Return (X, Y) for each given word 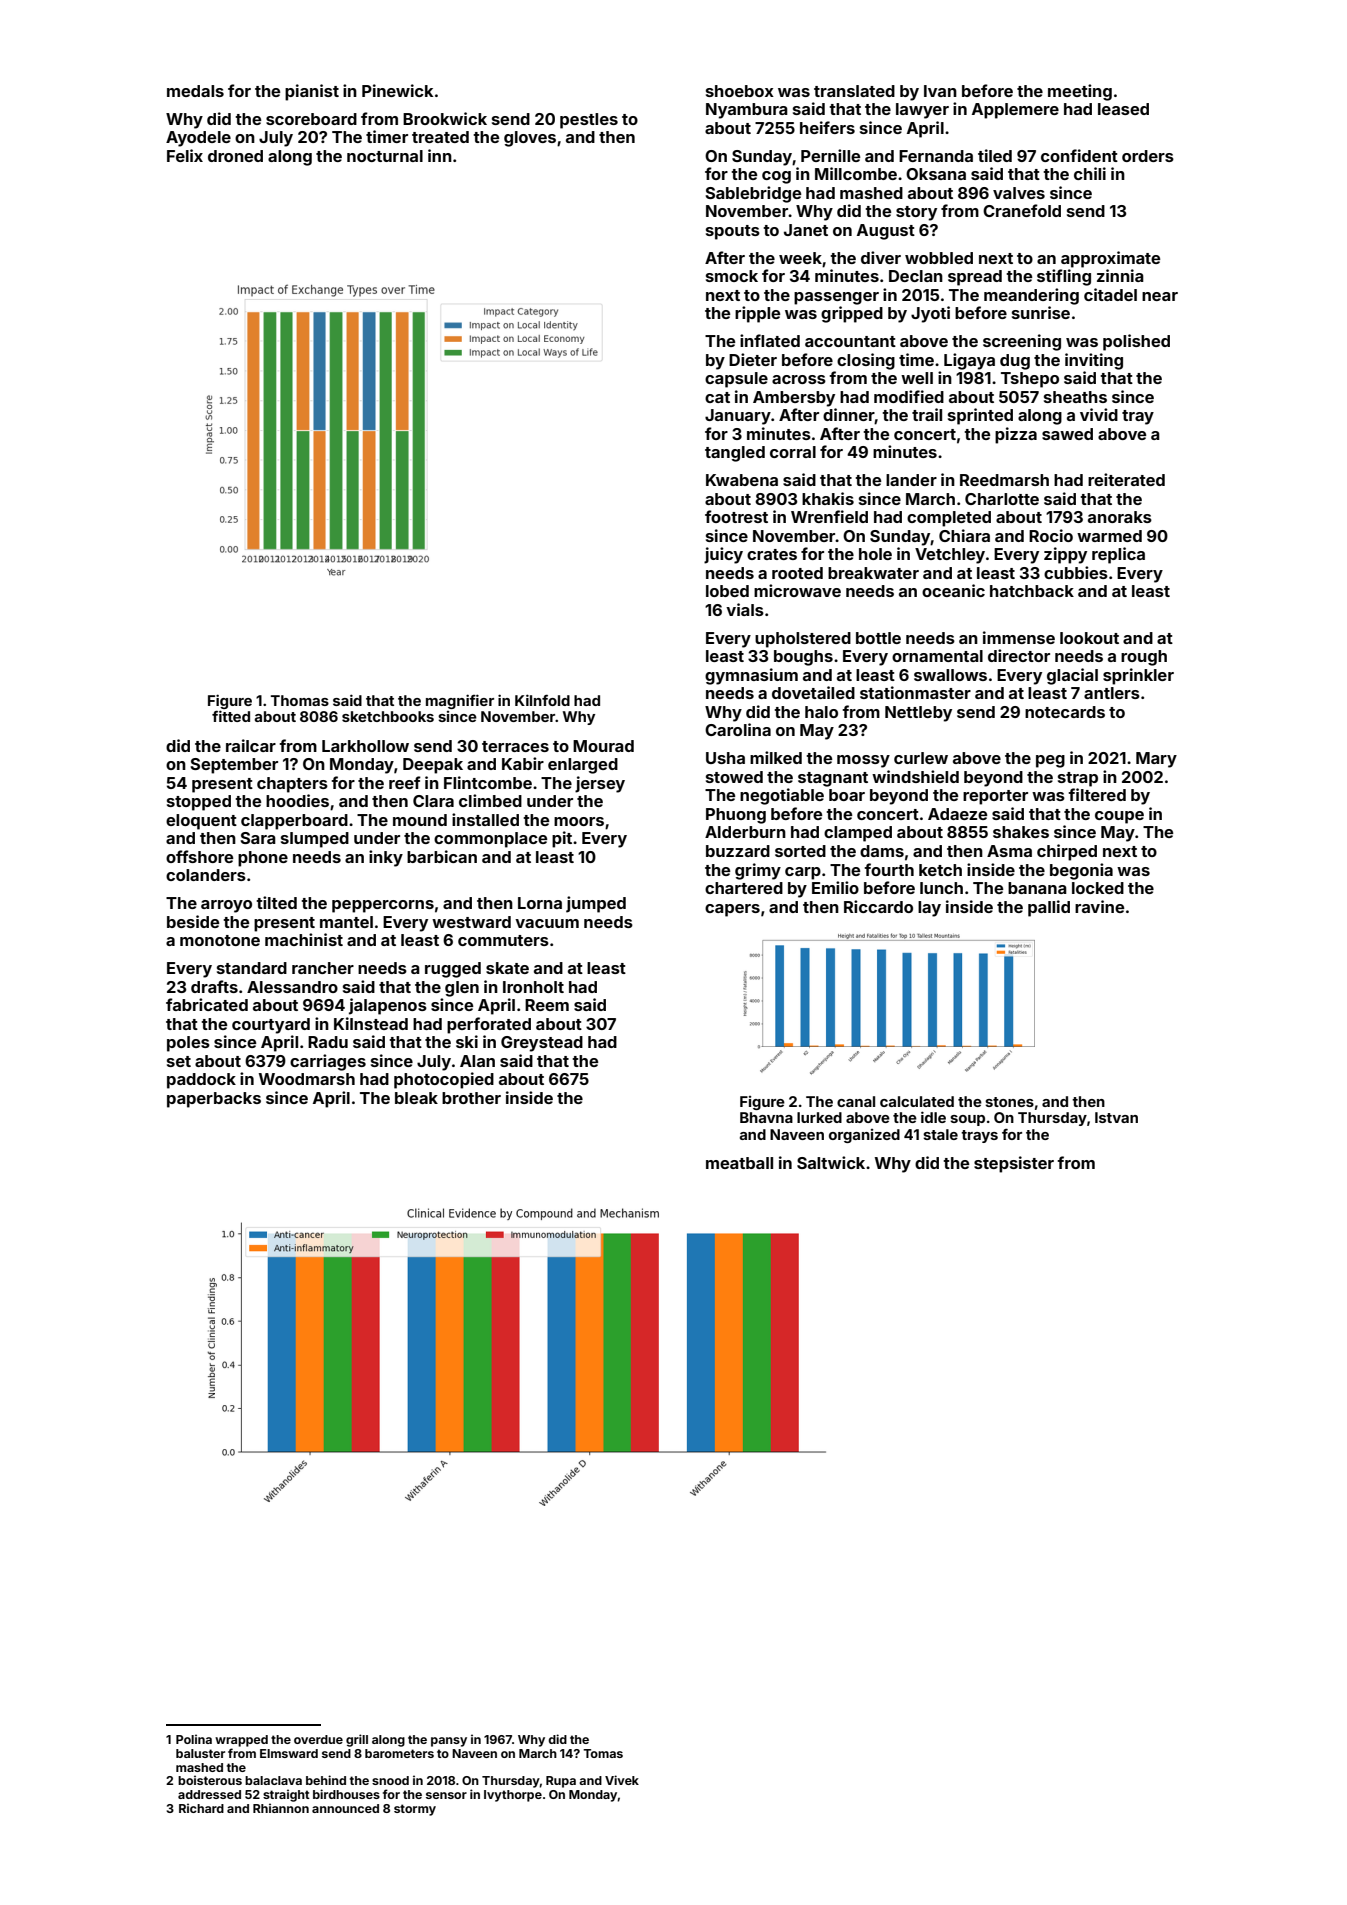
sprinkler (1138, 676)
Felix (185, 155)
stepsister (1014, 1164)
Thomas (300, 700)
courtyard (271, 1026)
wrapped (241, 1741)
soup (967, 1120)
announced (345, 1808)
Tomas (603, 1753)
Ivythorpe (513, 1796)
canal (856, 1101)
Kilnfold (542, 700)
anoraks (1120, 517)
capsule (736, 380)
